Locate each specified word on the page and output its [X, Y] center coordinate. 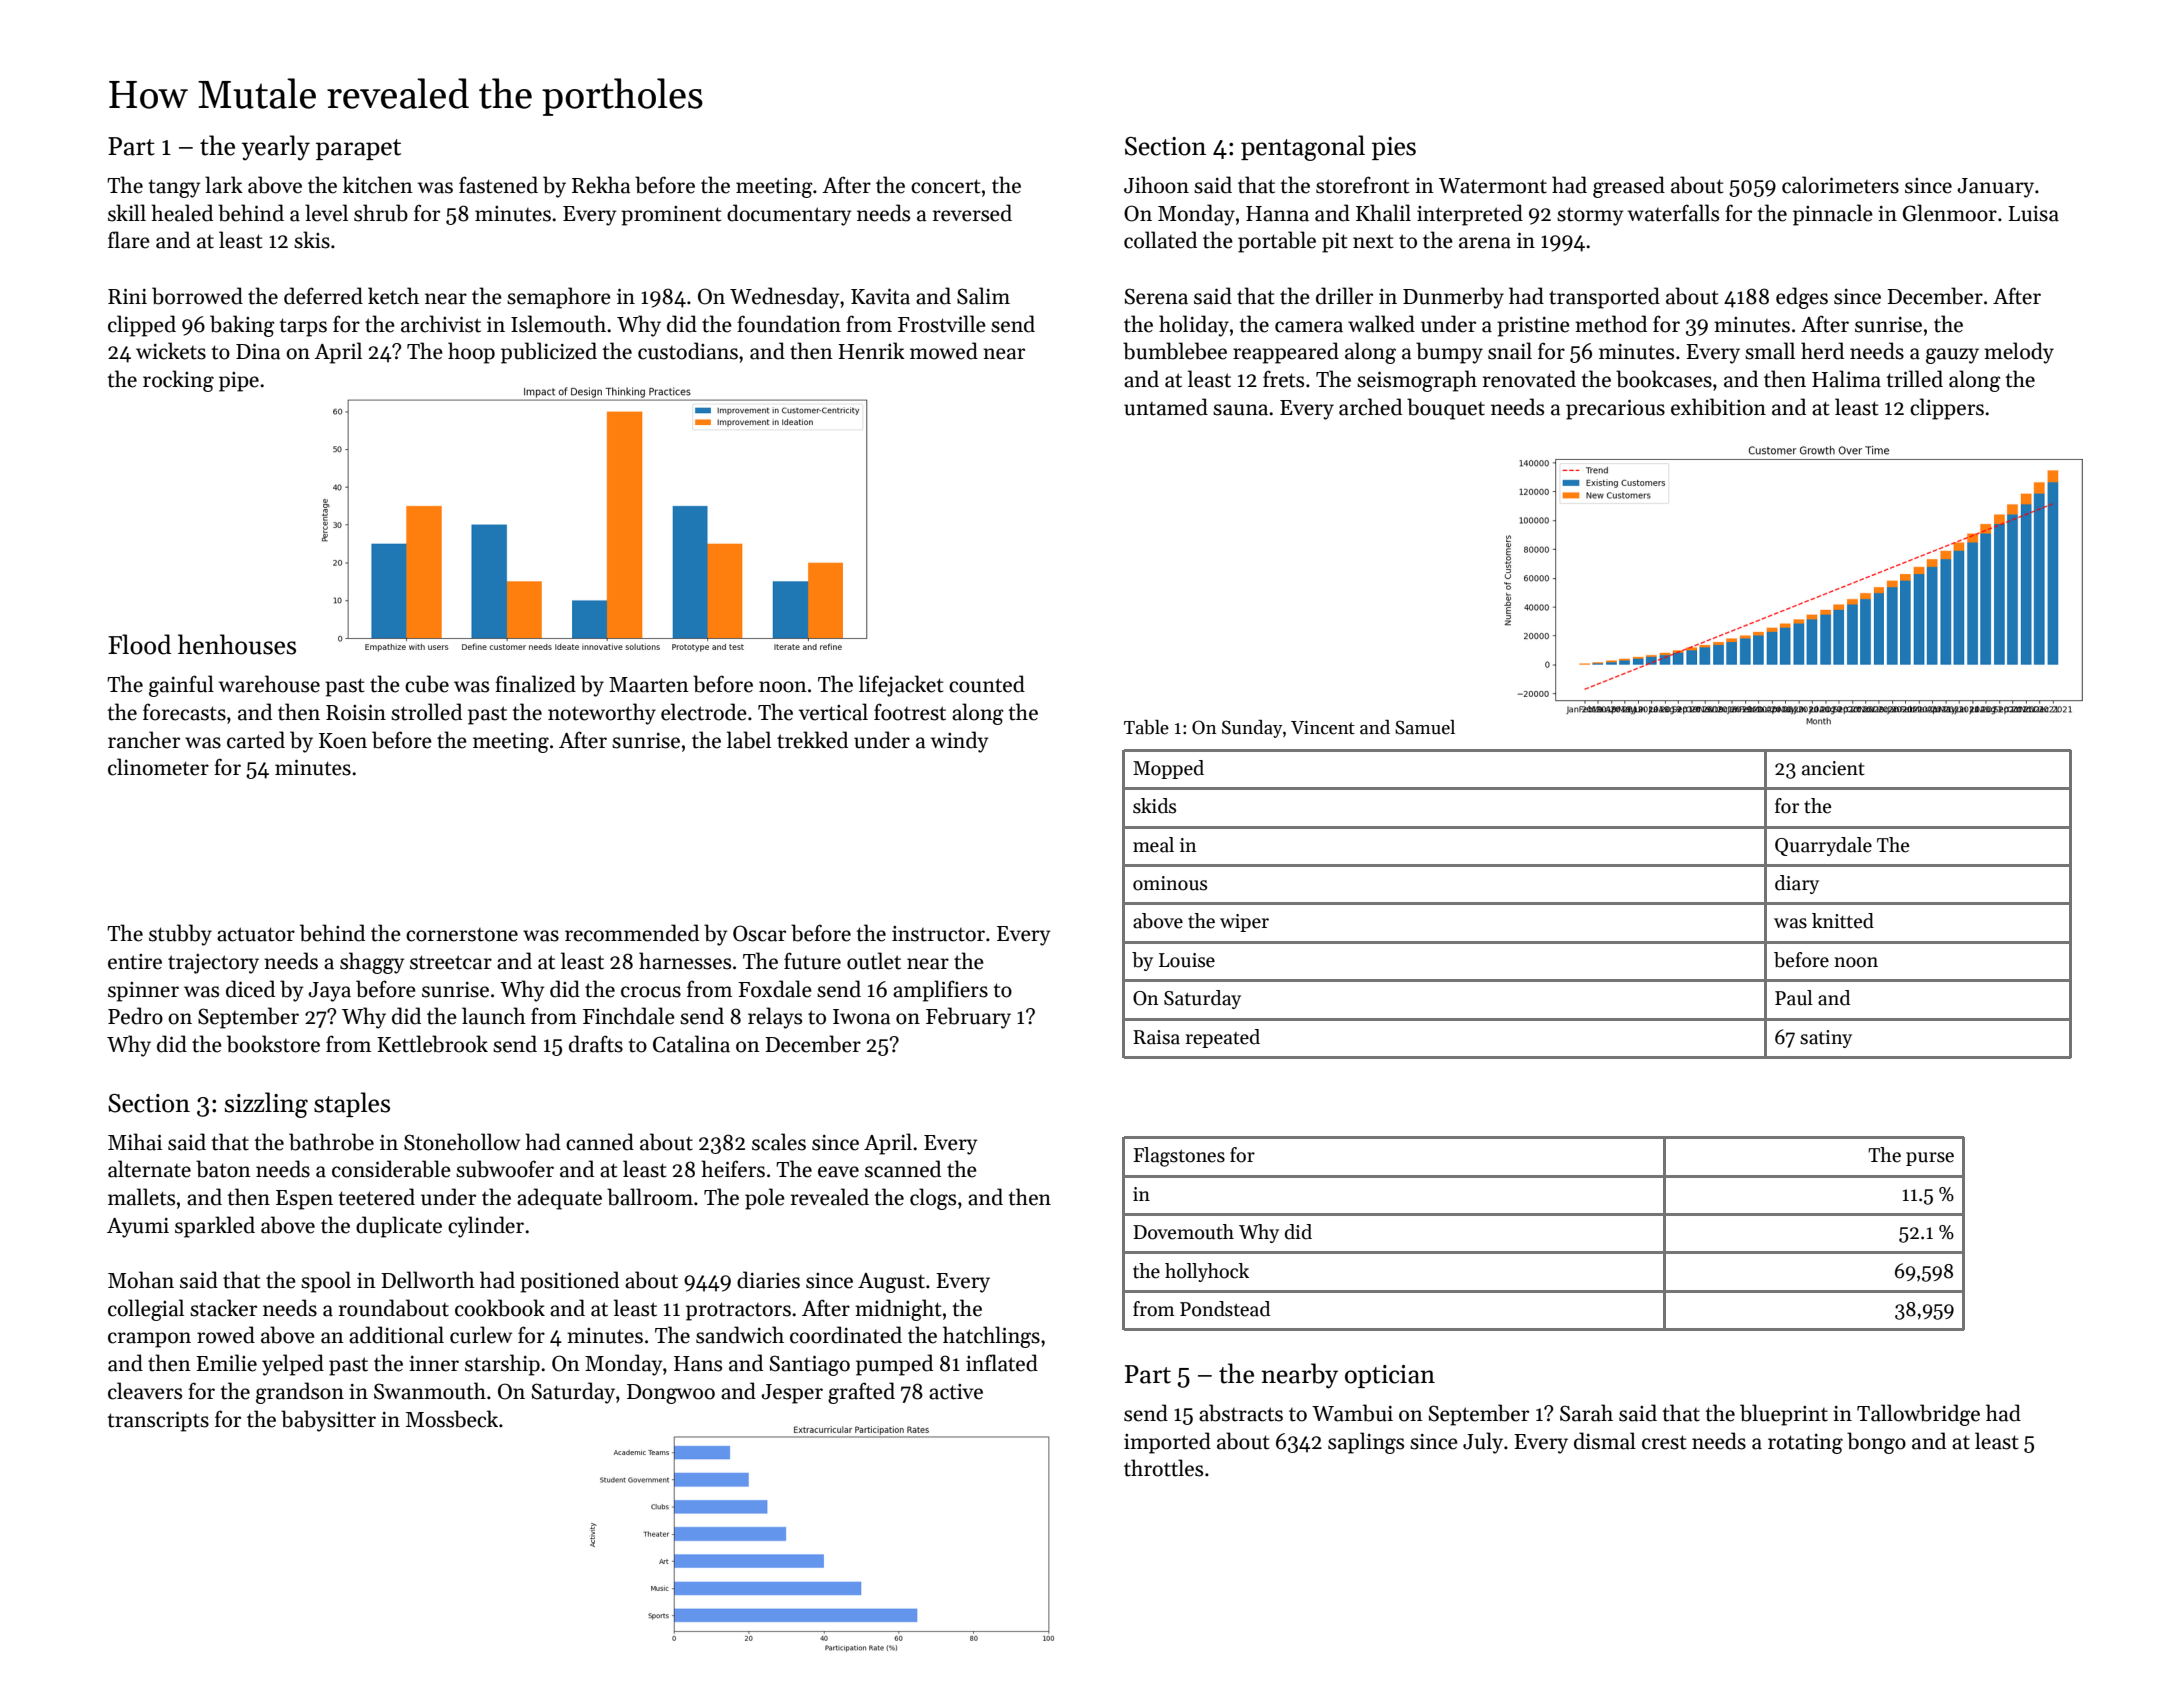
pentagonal [1303, 148]
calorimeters [1840, 185]
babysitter [328, 1421]
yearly [276, 148]
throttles [1163, 1468]
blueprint [1784, 1415]
